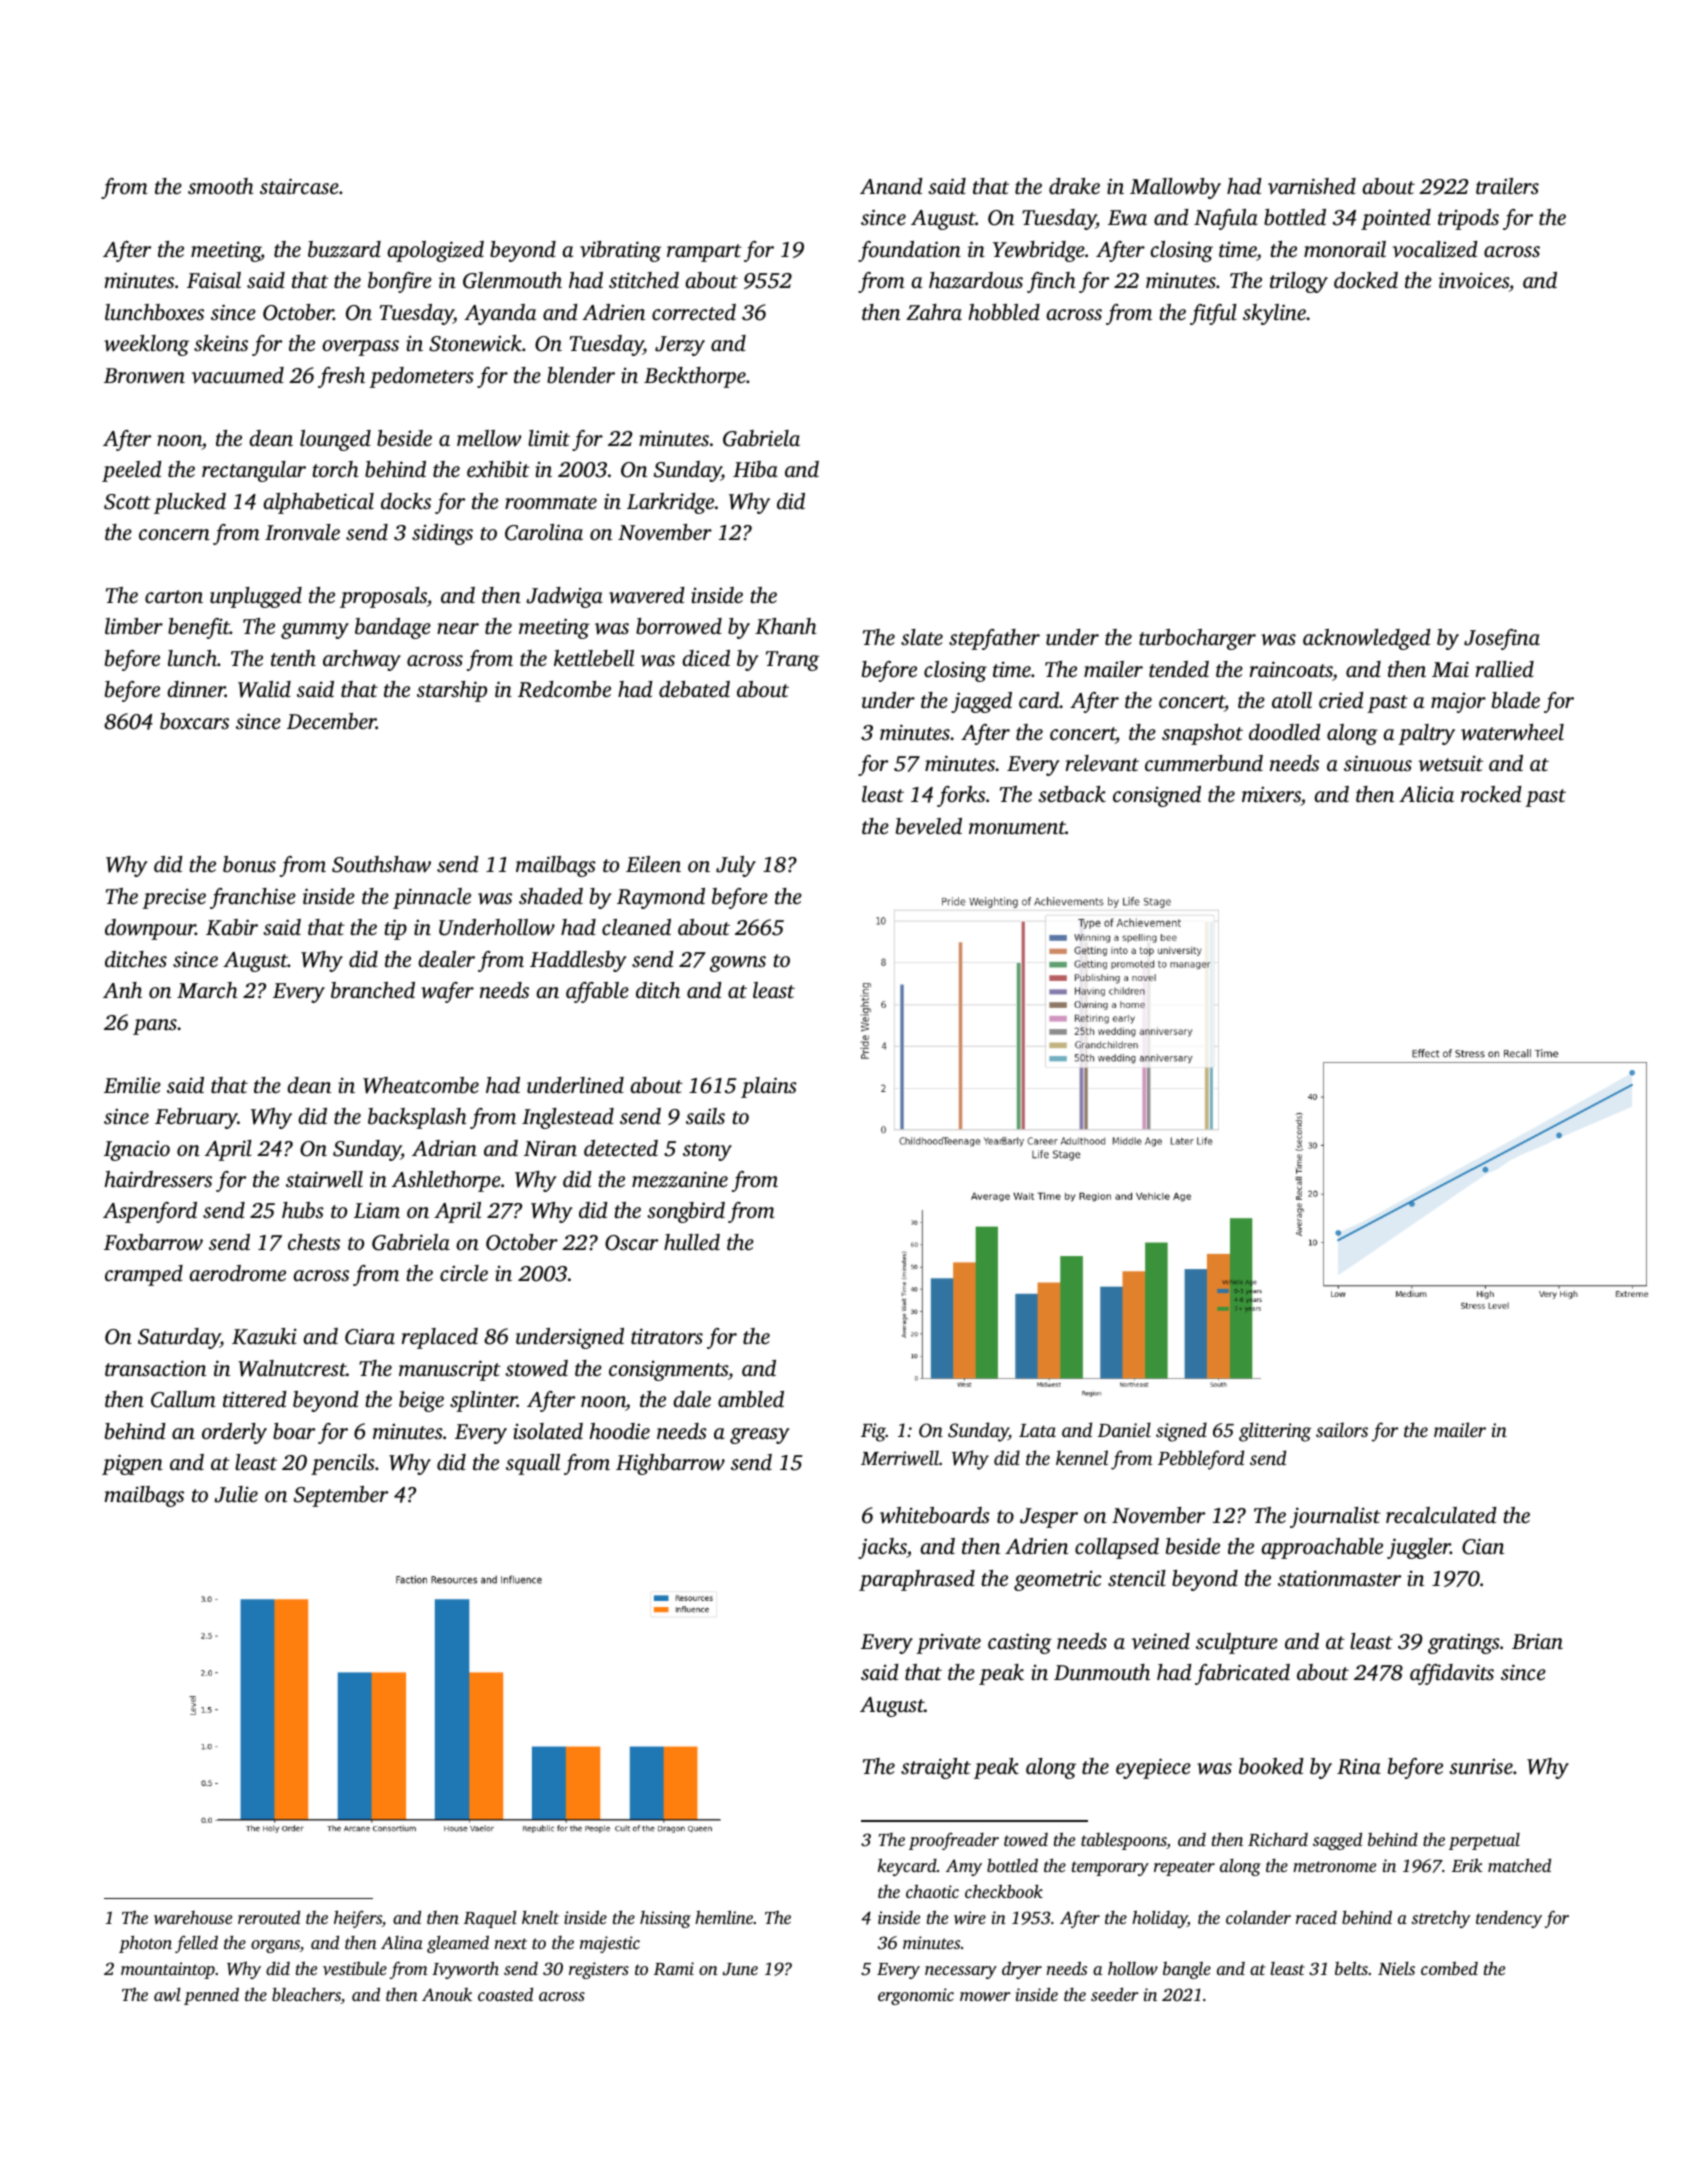 The height and width of the image is (2178, 1683). I want to click on downpour, so click(150, 929).
